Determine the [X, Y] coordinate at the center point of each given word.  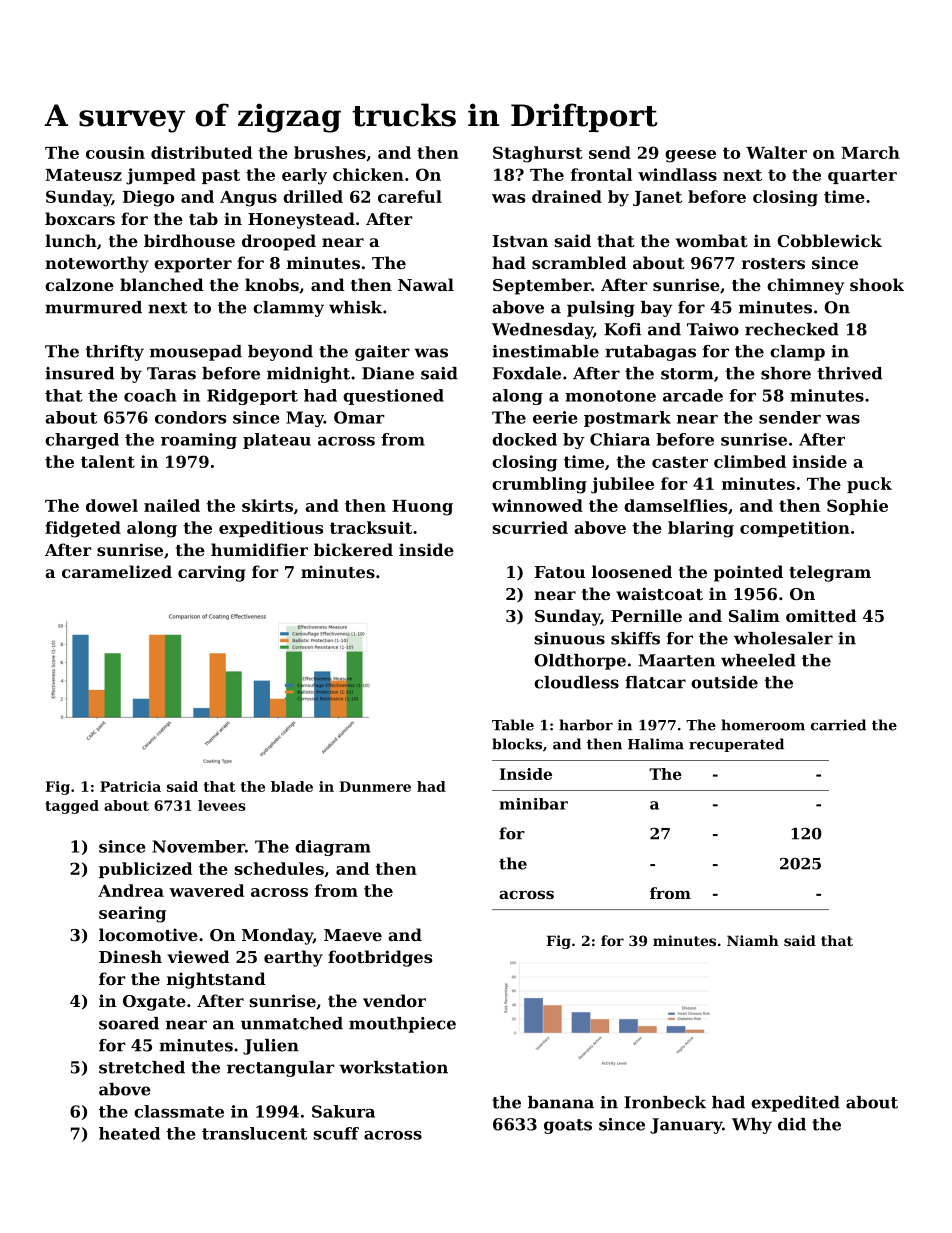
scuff [336, 1133]
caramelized [117, 571]
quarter [862, 176]
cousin [115, 152]
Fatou [560, 572]
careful [410, 196]
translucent [254, 1133]
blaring [701, 529]
